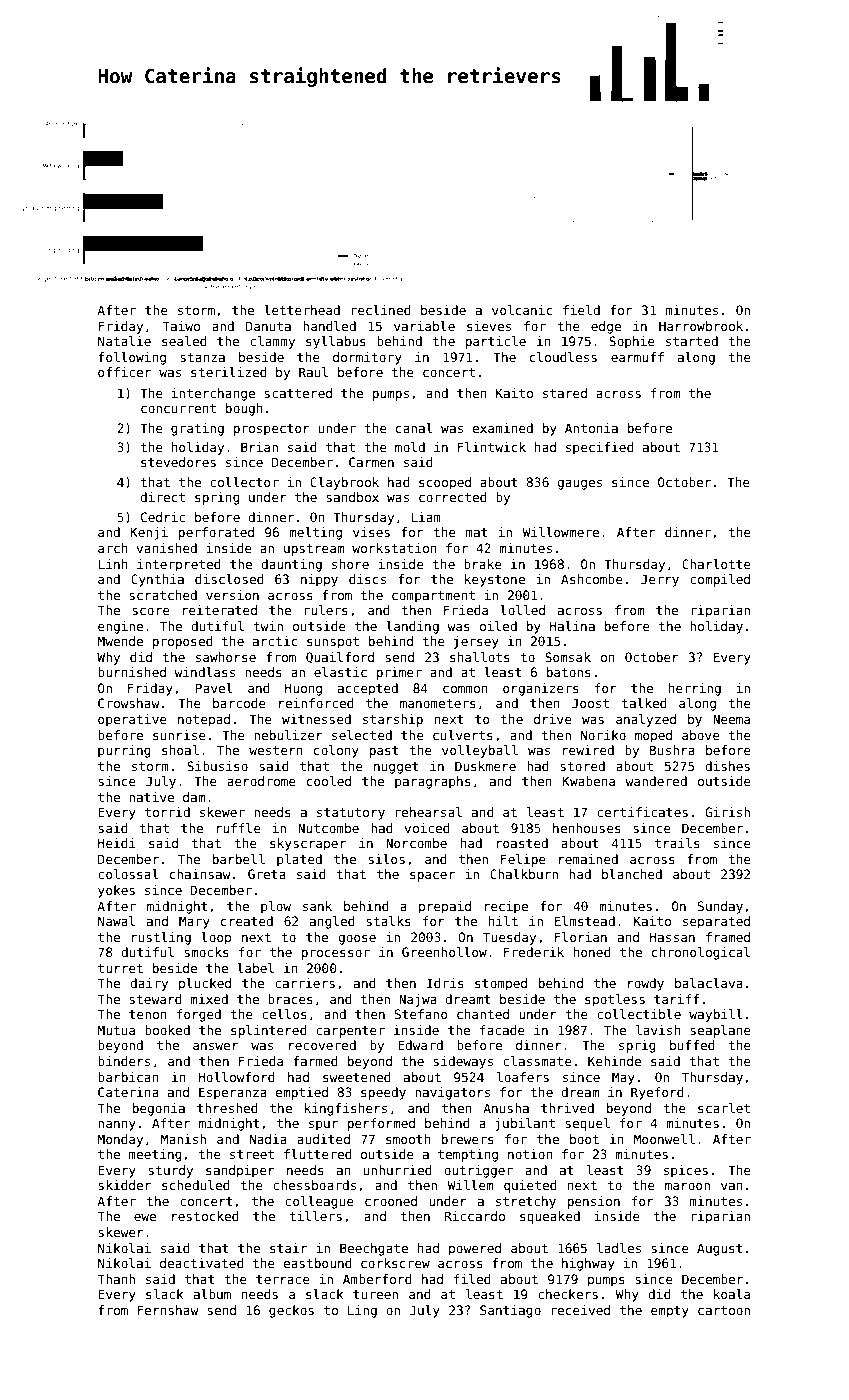 The height and width of the document is (1400, 849). I want to click on booked, so click(167, 1030).
